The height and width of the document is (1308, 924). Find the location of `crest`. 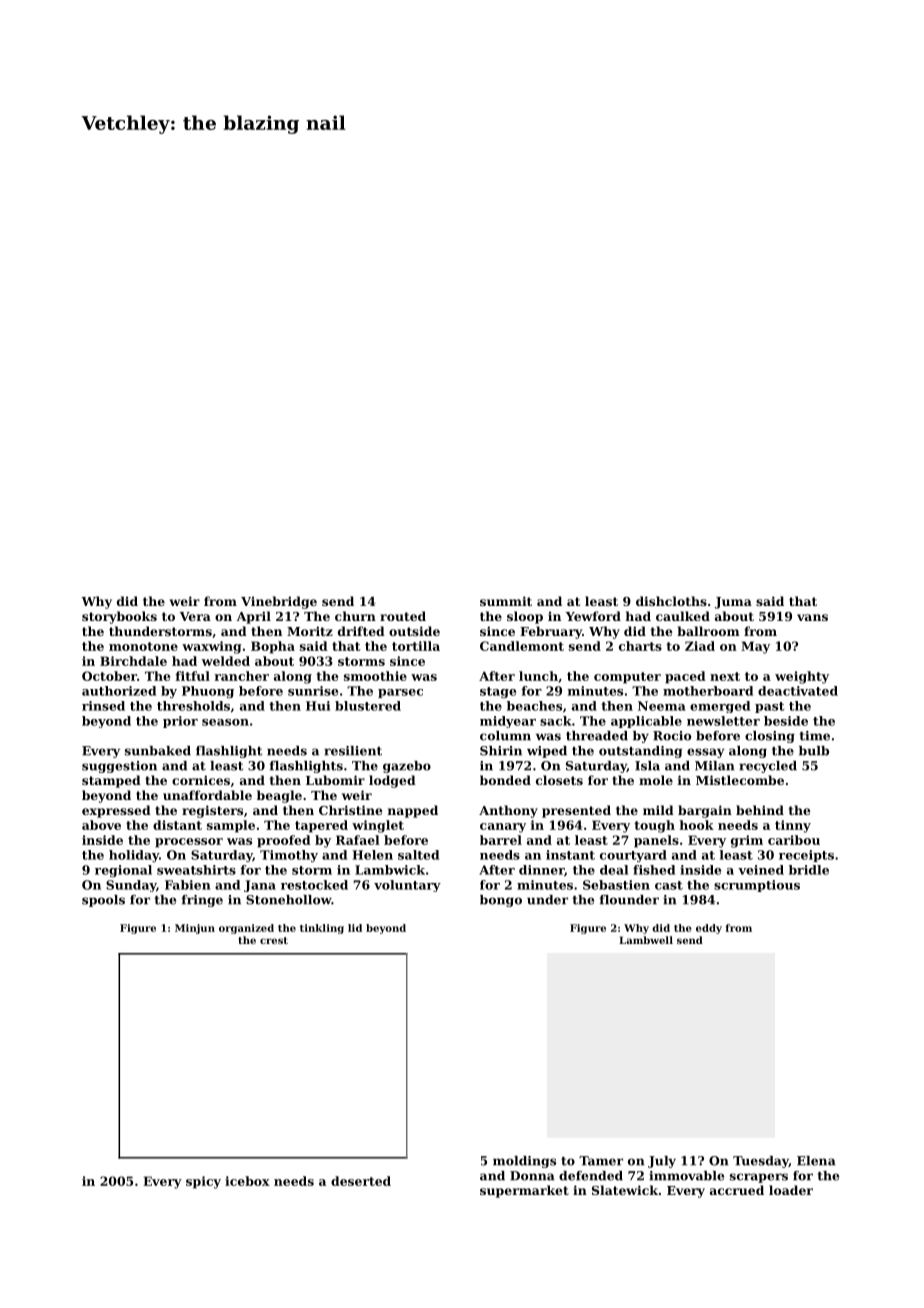

crest is located at coordinates (274, 940).
